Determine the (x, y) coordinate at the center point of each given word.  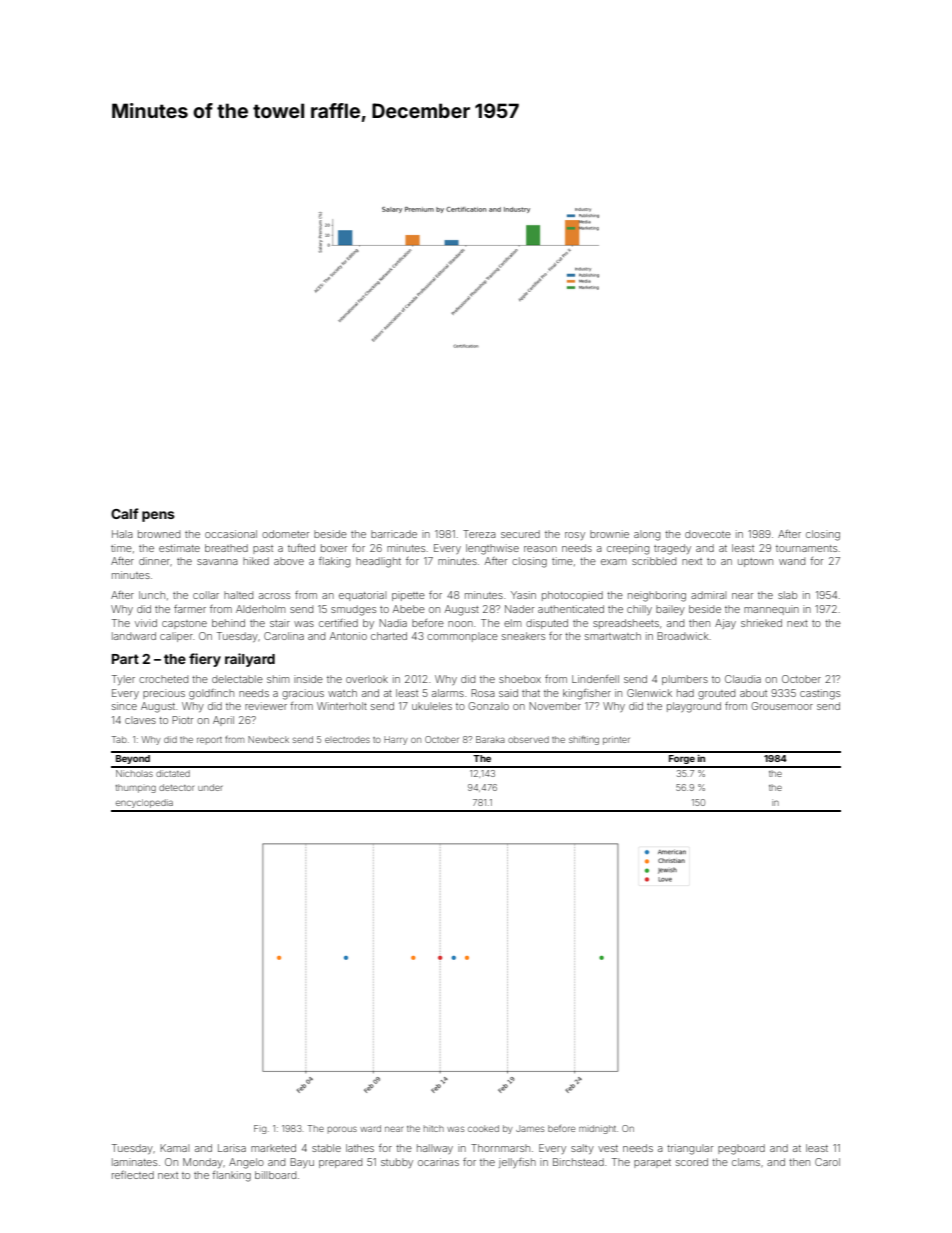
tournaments (806, 548)
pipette (408, 596)
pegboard (741, 1149)
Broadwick (683, 636)
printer (616, 740)
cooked (483, 1128)
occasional (231, 534)
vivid (146, 623)
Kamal (174, 1148)
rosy (575, 536)
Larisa (232, 1148)
